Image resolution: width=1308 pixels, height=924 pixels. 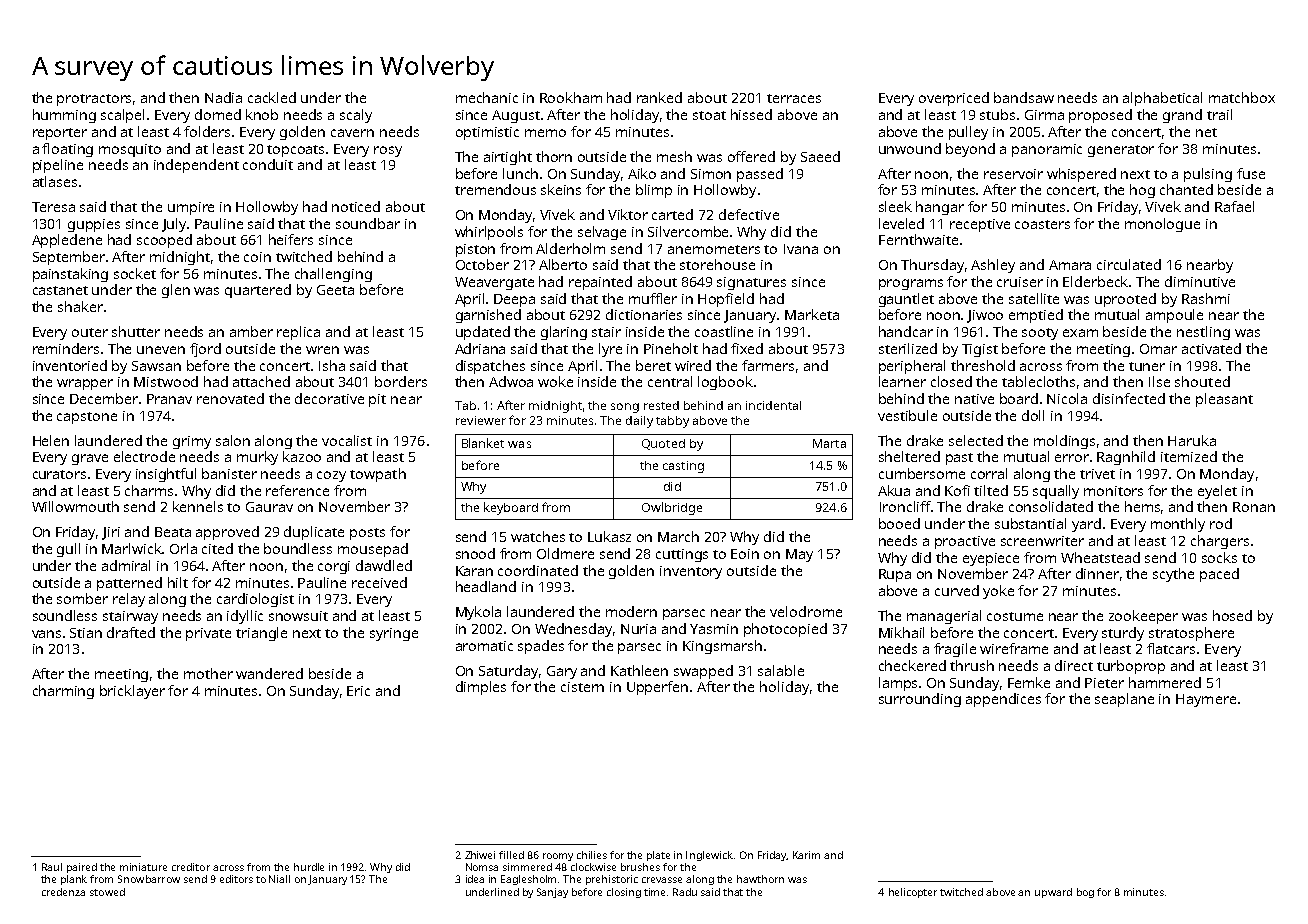 I want to click on dawdled, so click(x=384, y=565).
